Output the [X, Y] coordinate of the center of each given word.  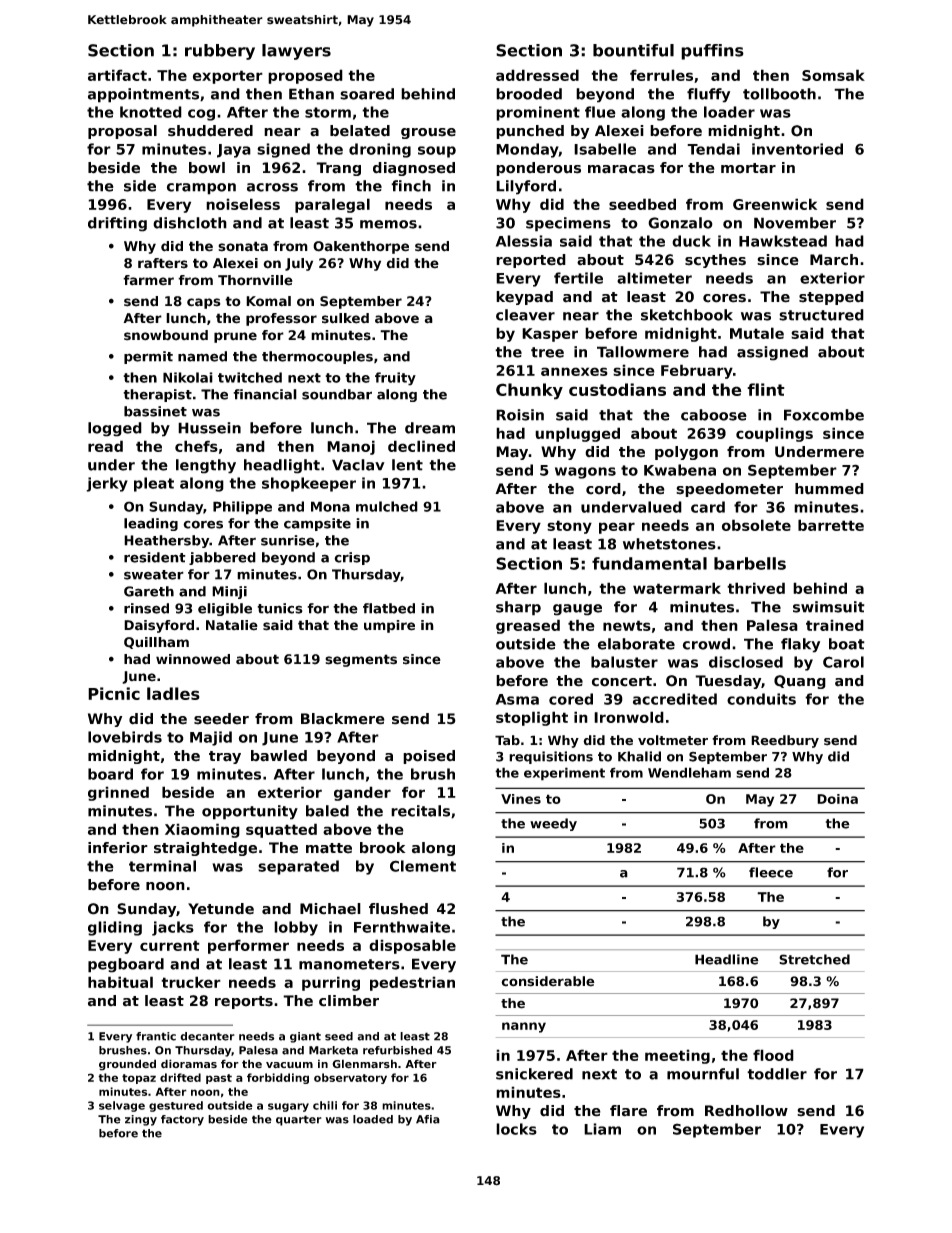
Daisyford [159, 626]
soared [367, 94]
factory [182, 1120]
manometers [349, 964]
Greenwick [775, 204]
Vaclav [358, 465]
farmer [148, 280]
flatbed [389, 608]
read [105, 446]
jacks [173, 928]
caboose [714, 415]
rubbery [220, 52]
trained [835, 625]
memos [388, 224]
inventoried [797, 149]
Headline [727, 959]
